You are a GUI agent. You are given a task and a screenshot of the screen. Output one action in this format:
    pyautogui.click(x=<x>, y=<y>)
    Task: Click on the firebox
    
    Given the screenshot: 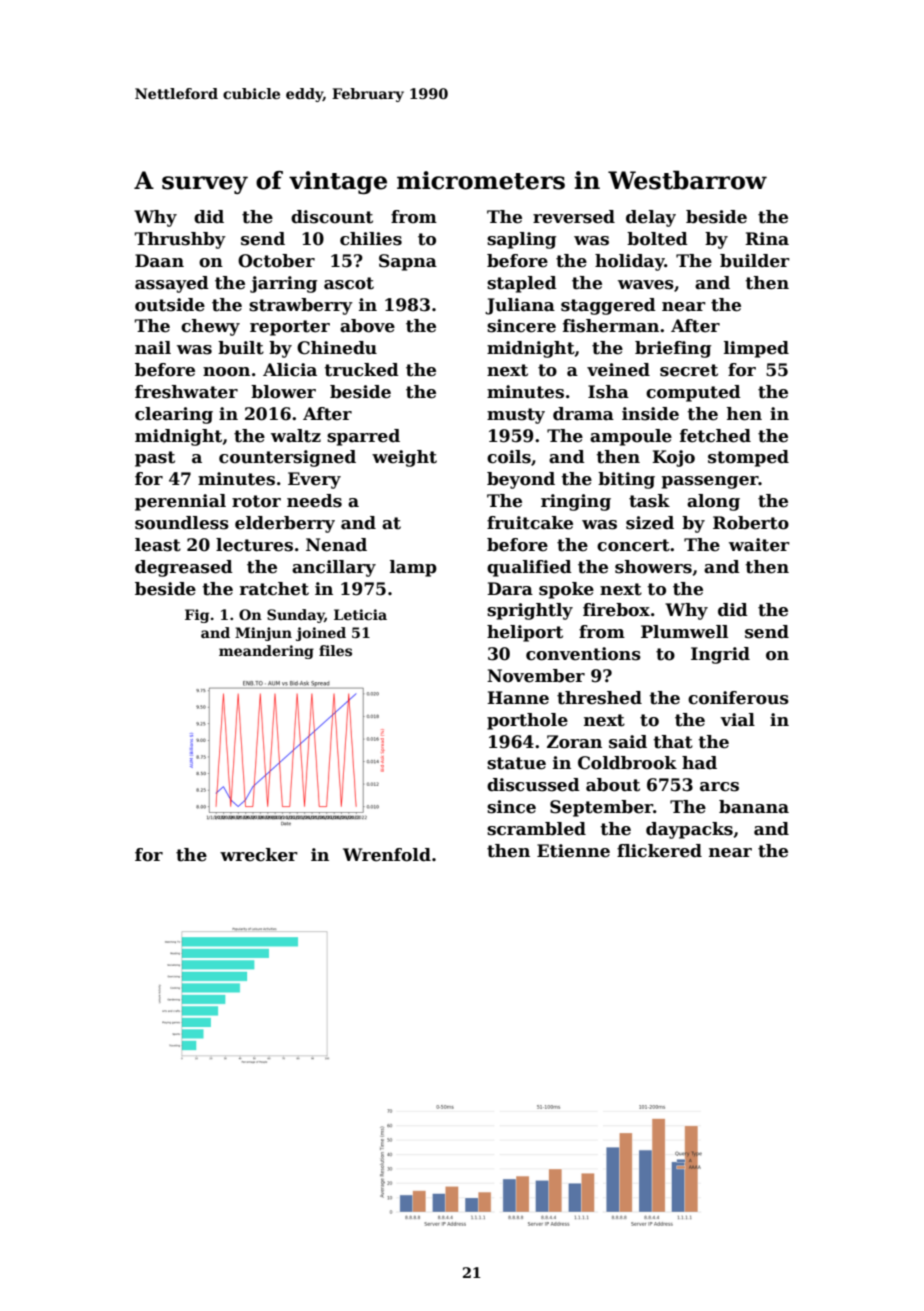 What is the action you would take?
    pyautogui.click(x=616, y=610)
